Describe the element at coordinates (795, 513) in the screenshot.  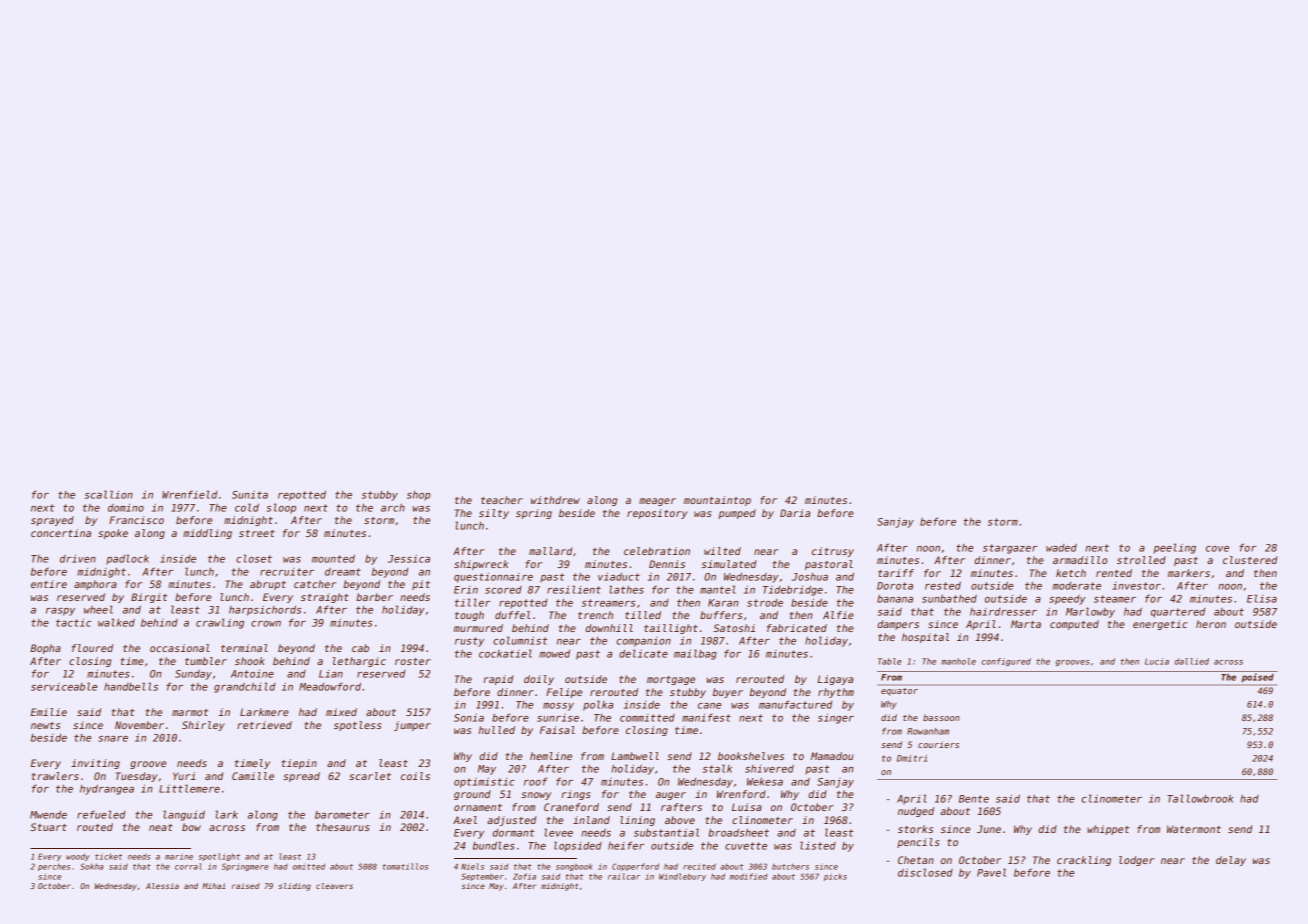
I see `Daria` at that location.
